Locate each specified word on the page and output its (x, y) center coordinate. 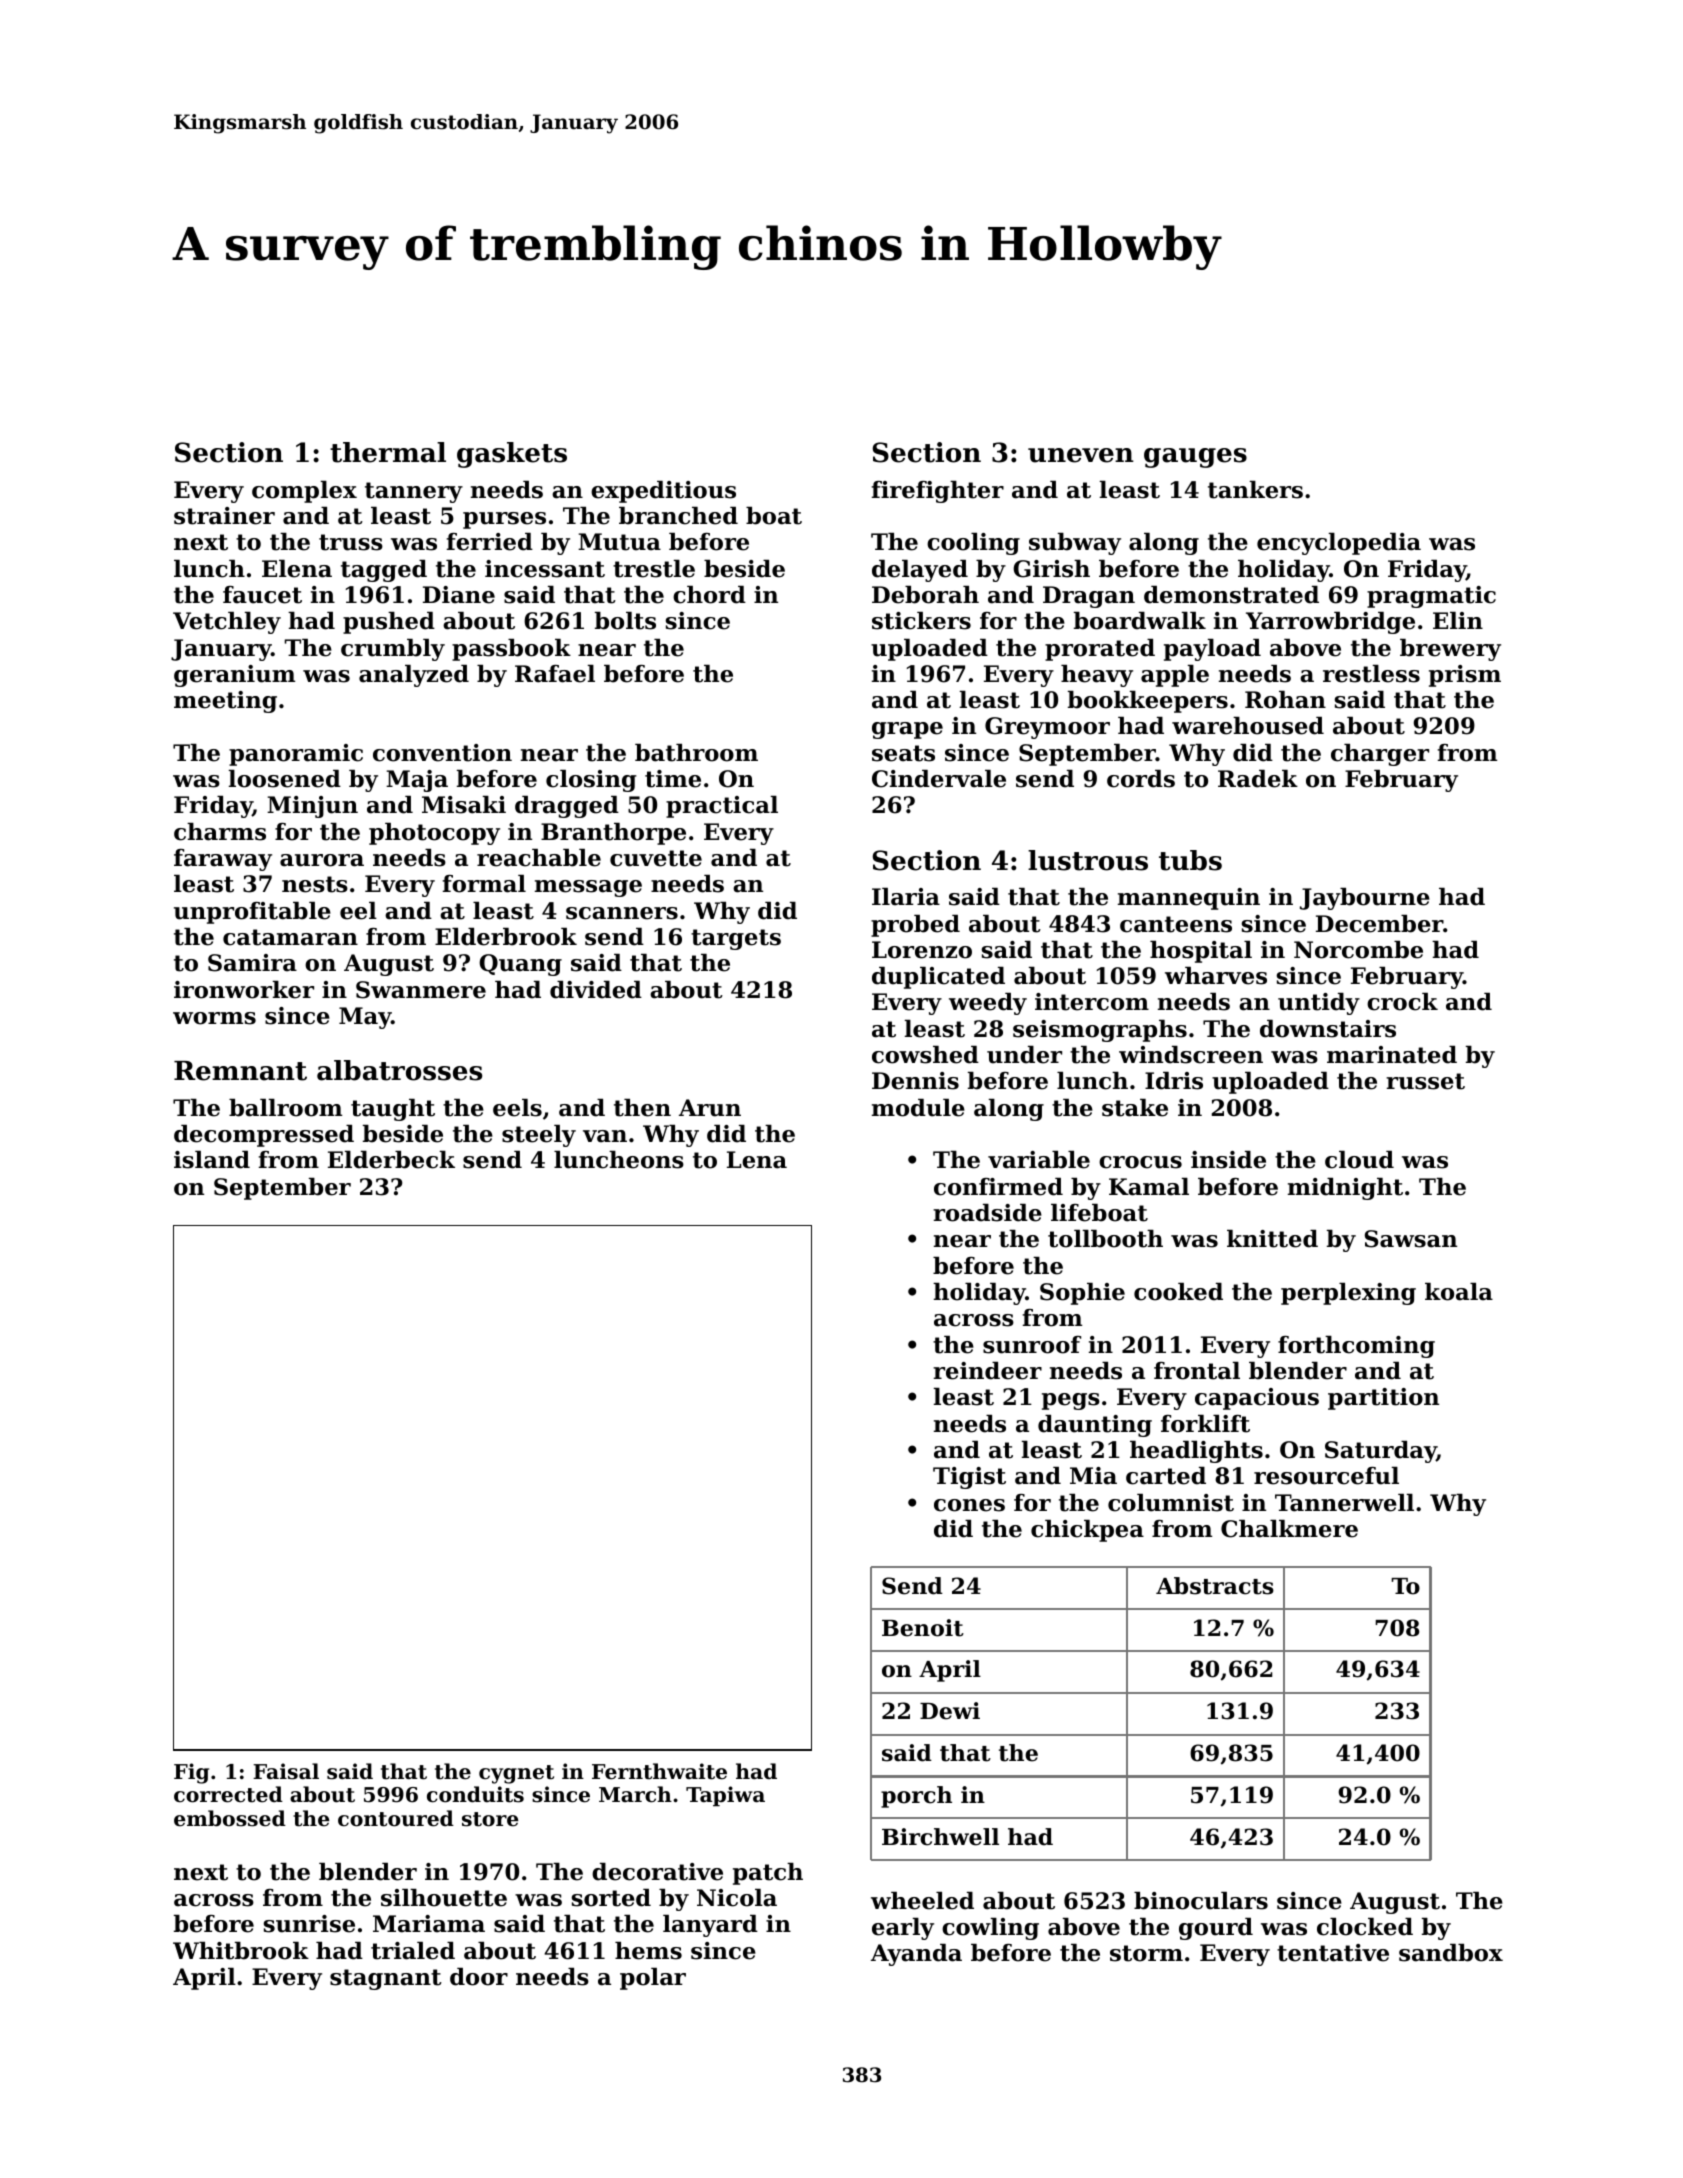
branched (678, 516)
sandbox (1451, 1953)
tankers (1255, 490)
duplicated (938, 978)
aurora (322, 860)
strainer (224, 516)
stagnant (386, 1979)
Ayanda (916, 1955)
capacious (1257, 1399)
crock (1402, 1002)
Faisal (286, 1771)
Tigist (969, 1478)
